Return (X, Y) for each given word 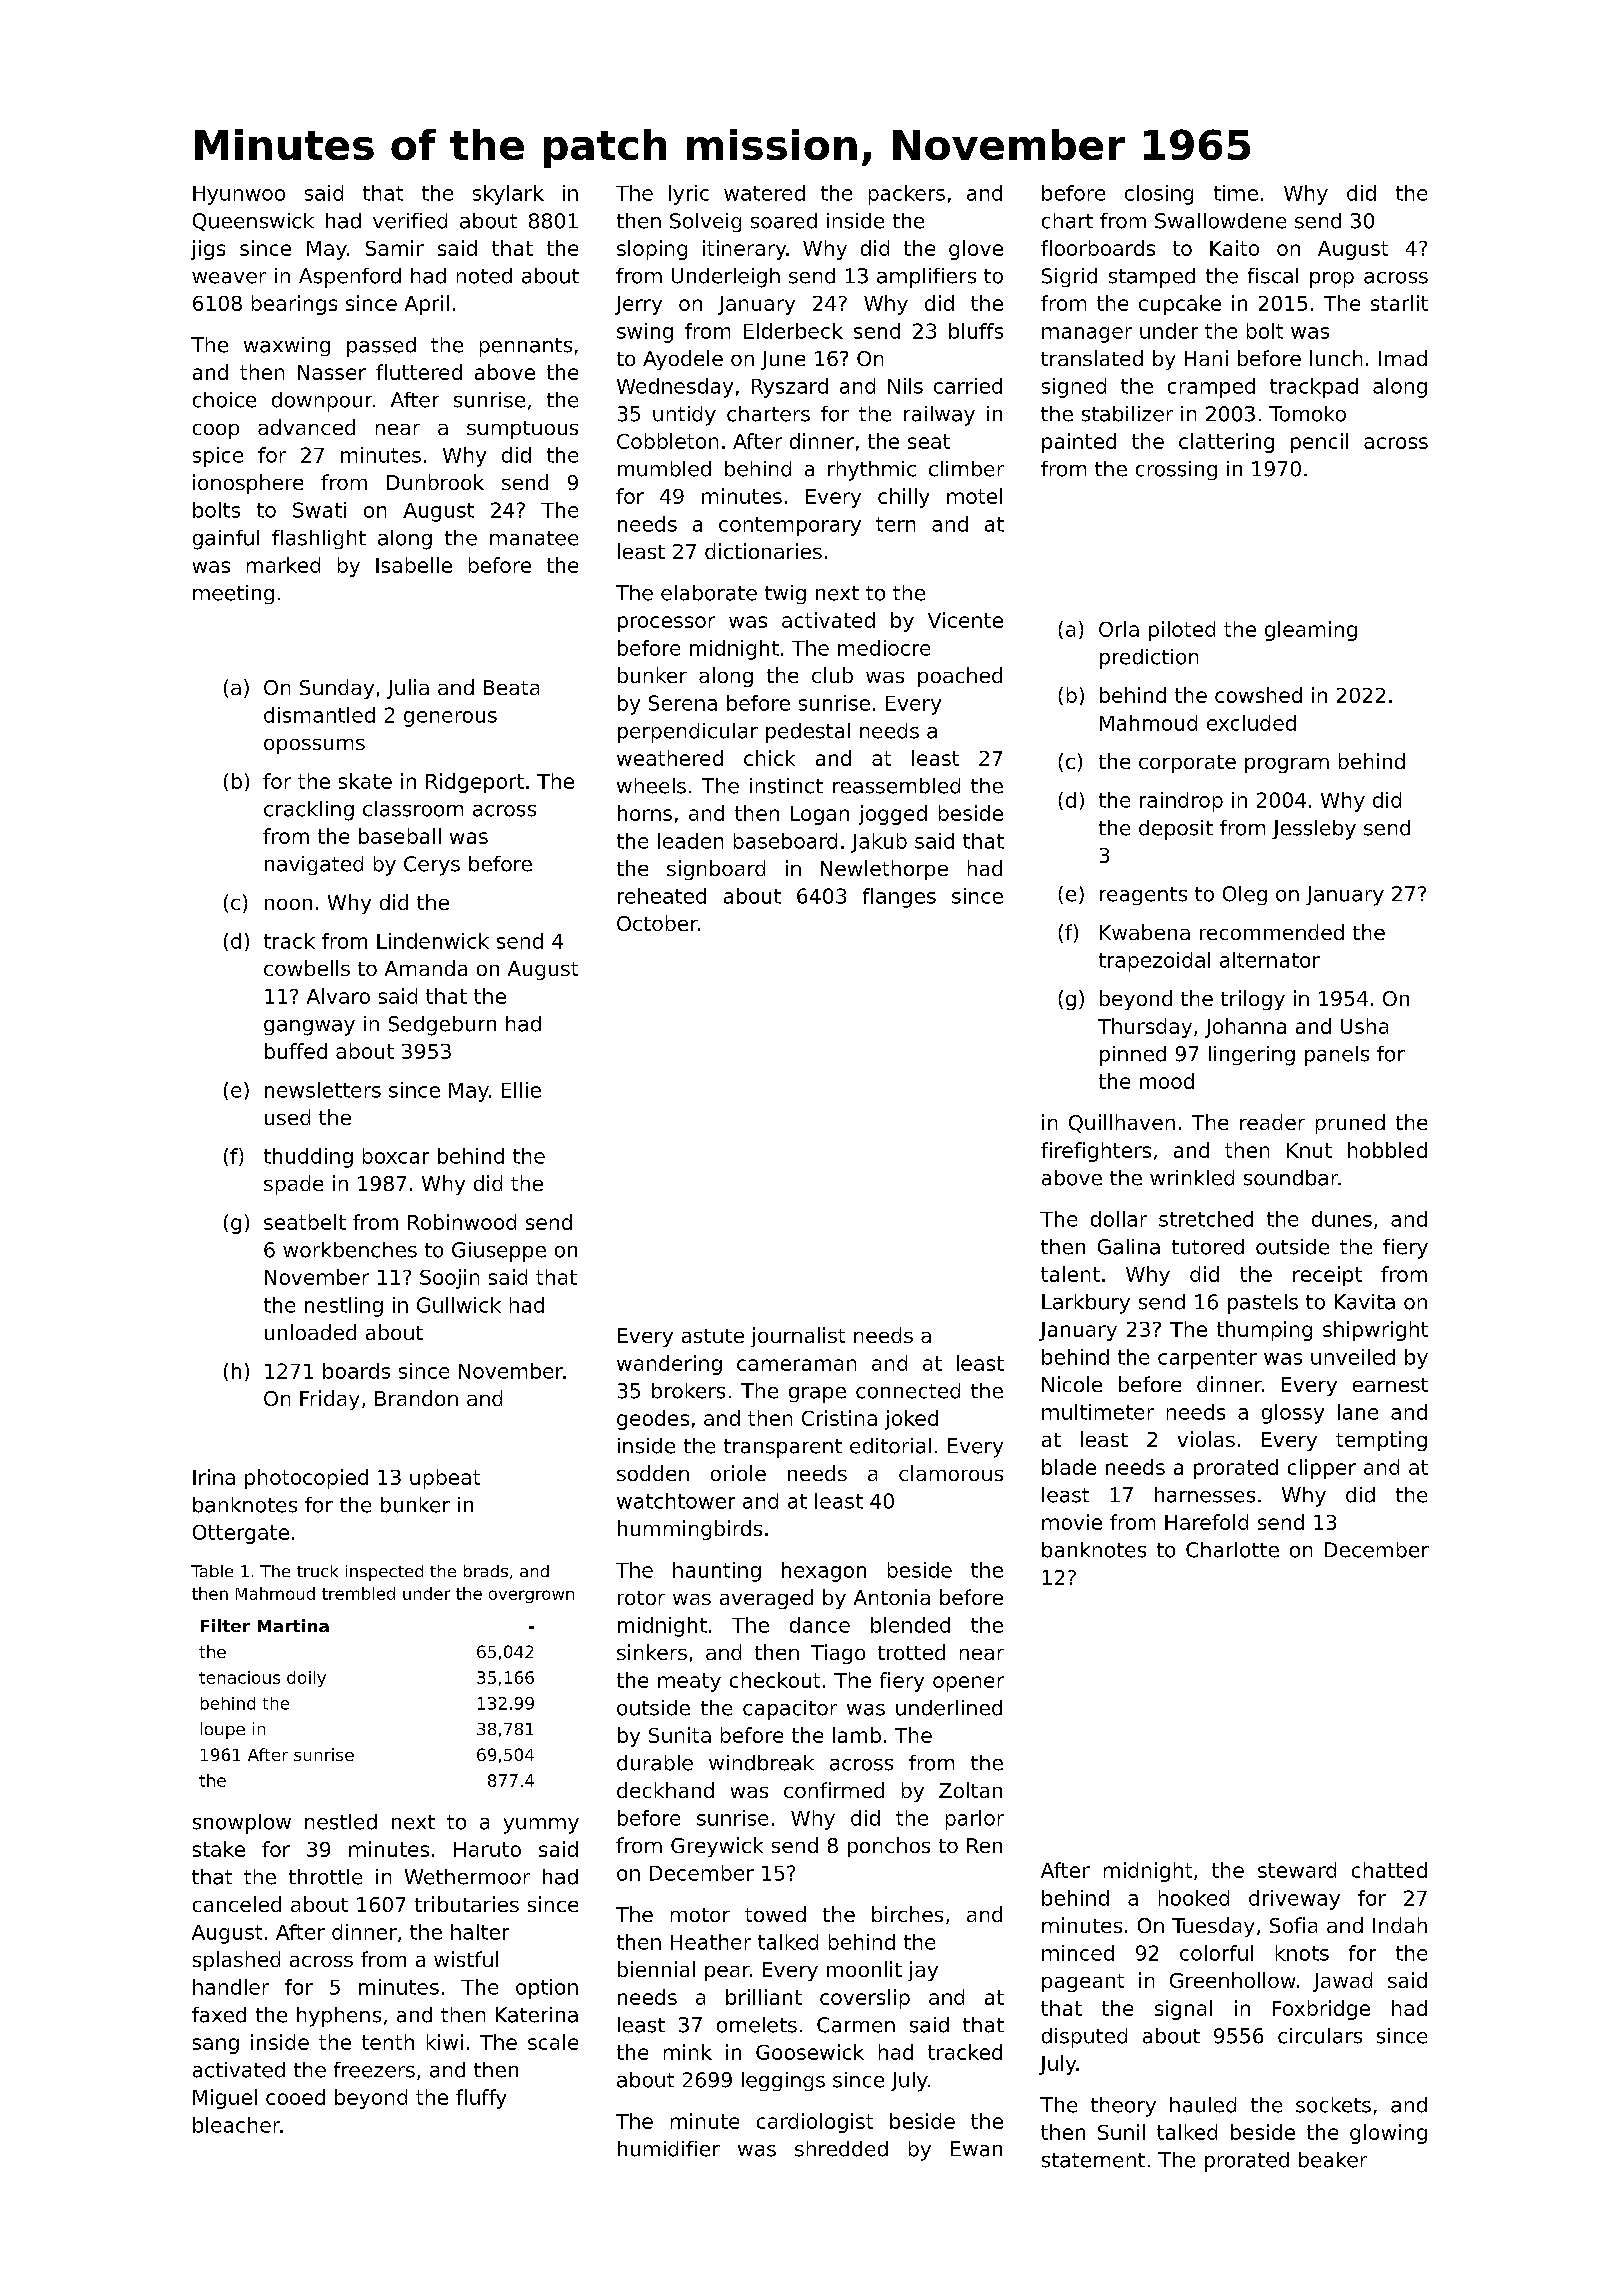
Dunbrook (435, 482)
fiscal (1273, 276)
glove (976, 250)
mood (1167, 1081)
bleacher (236, 2125)
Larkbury (1086, 1304)
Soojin (449, 1279)
